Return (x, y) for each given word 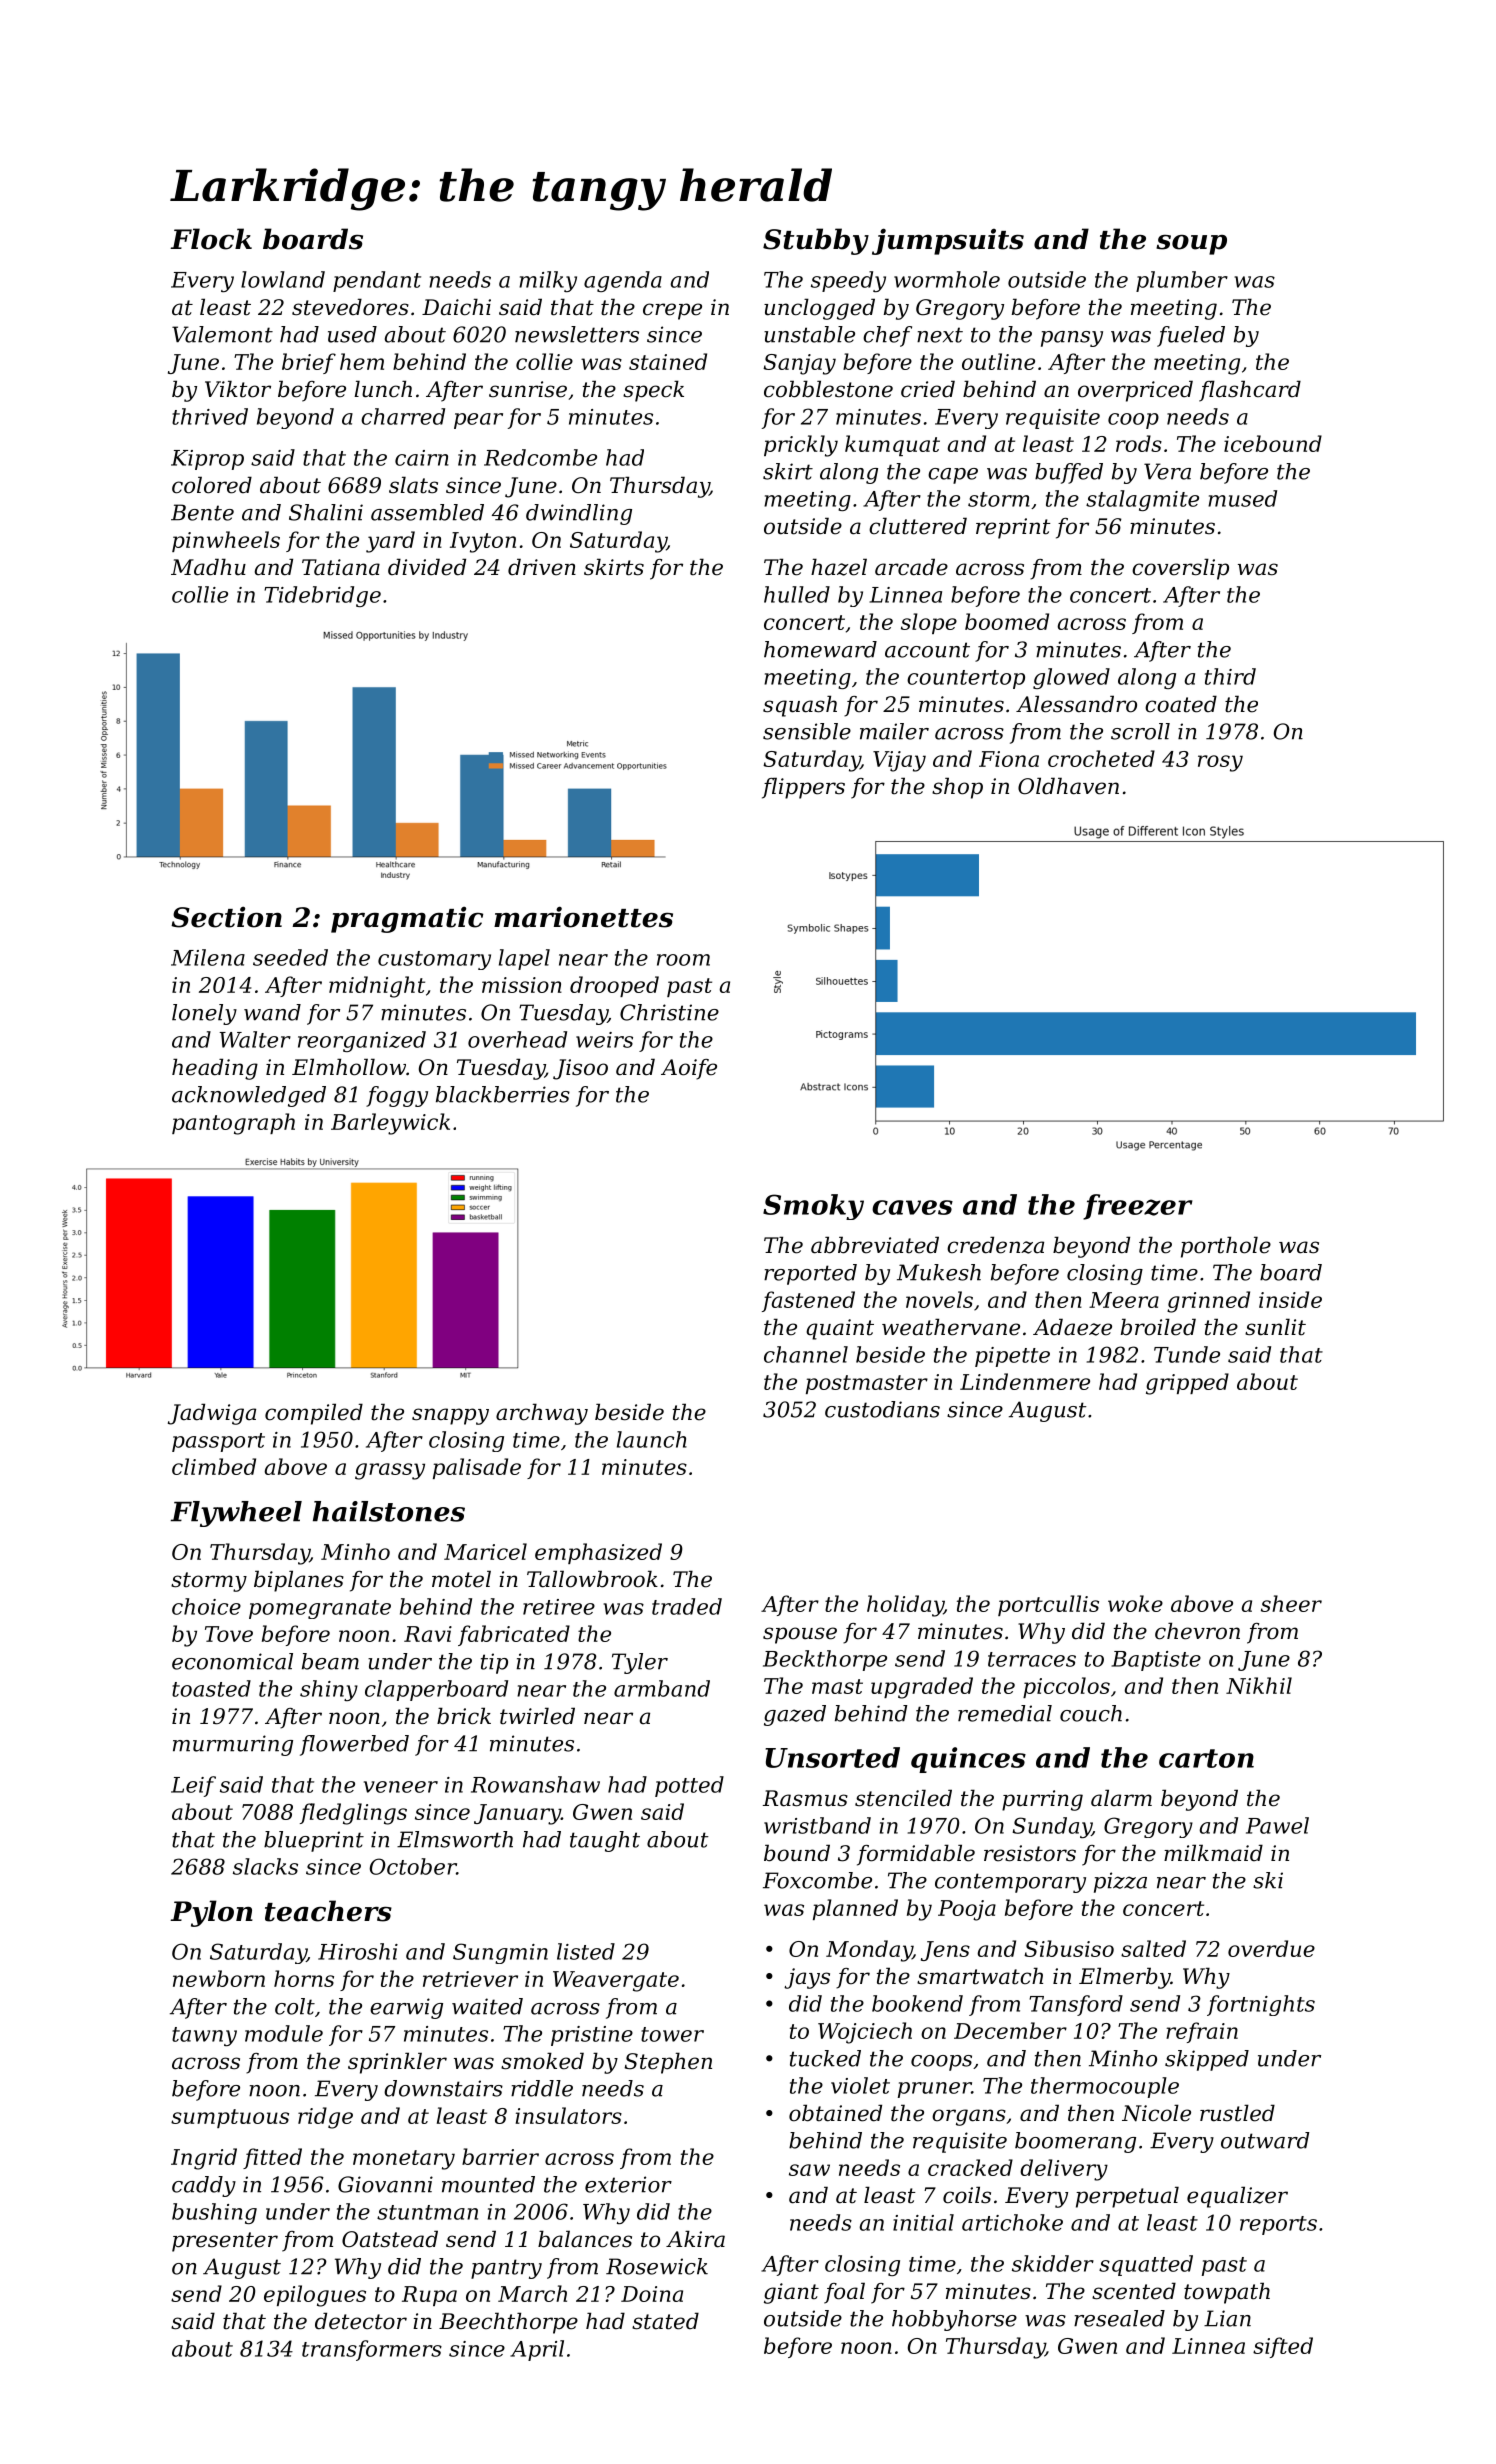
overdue (1271, 1948)
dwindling (579, 514)
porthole (1226, 1247)
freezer (1138, 1207)
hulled (797, 594)
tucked (825, 2058)
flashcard (1250, 391)
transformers (372, 2350)
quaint (840, 1329)
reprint (1013, 528)
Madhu (208, 567)
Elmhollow (349, 1067)
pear (478, 421)
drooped (614, 986)
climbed (214, 1466)
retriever (470, 1979)
